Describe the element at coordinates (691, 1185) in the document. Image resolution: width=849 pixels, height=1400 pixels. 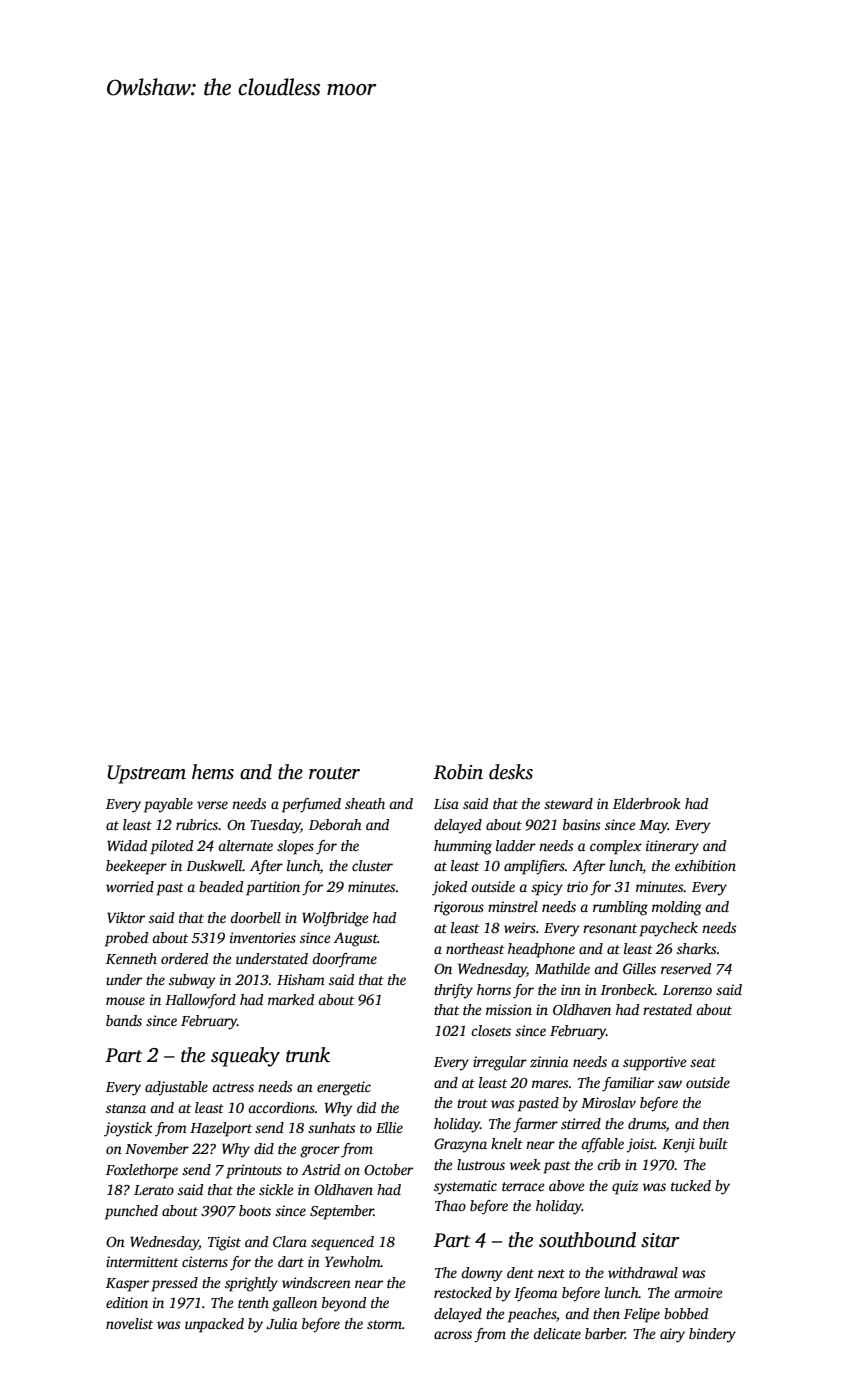
I see `tucked` at that location.
